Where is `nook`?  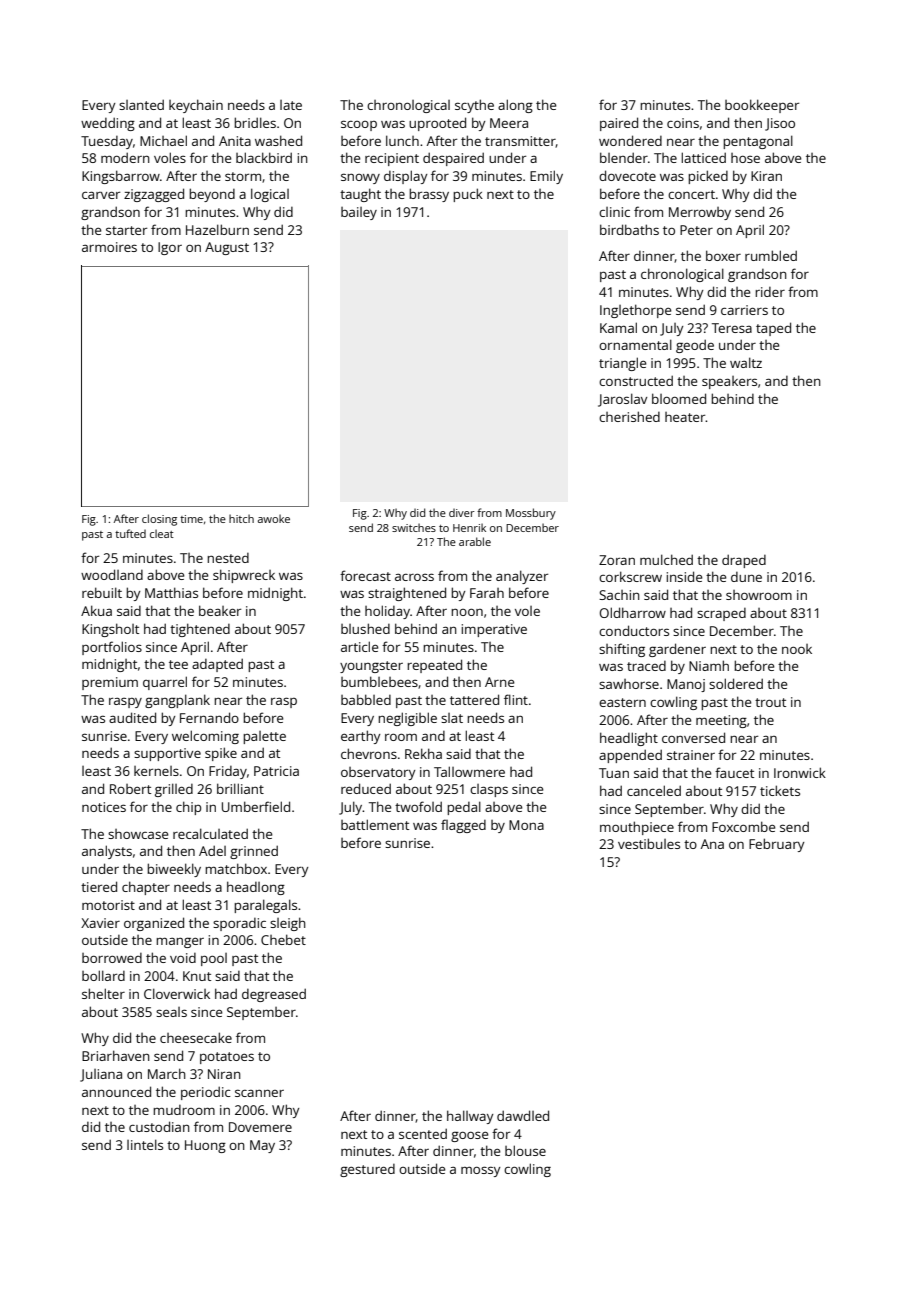 nook is located at coordinates (797, 649).
